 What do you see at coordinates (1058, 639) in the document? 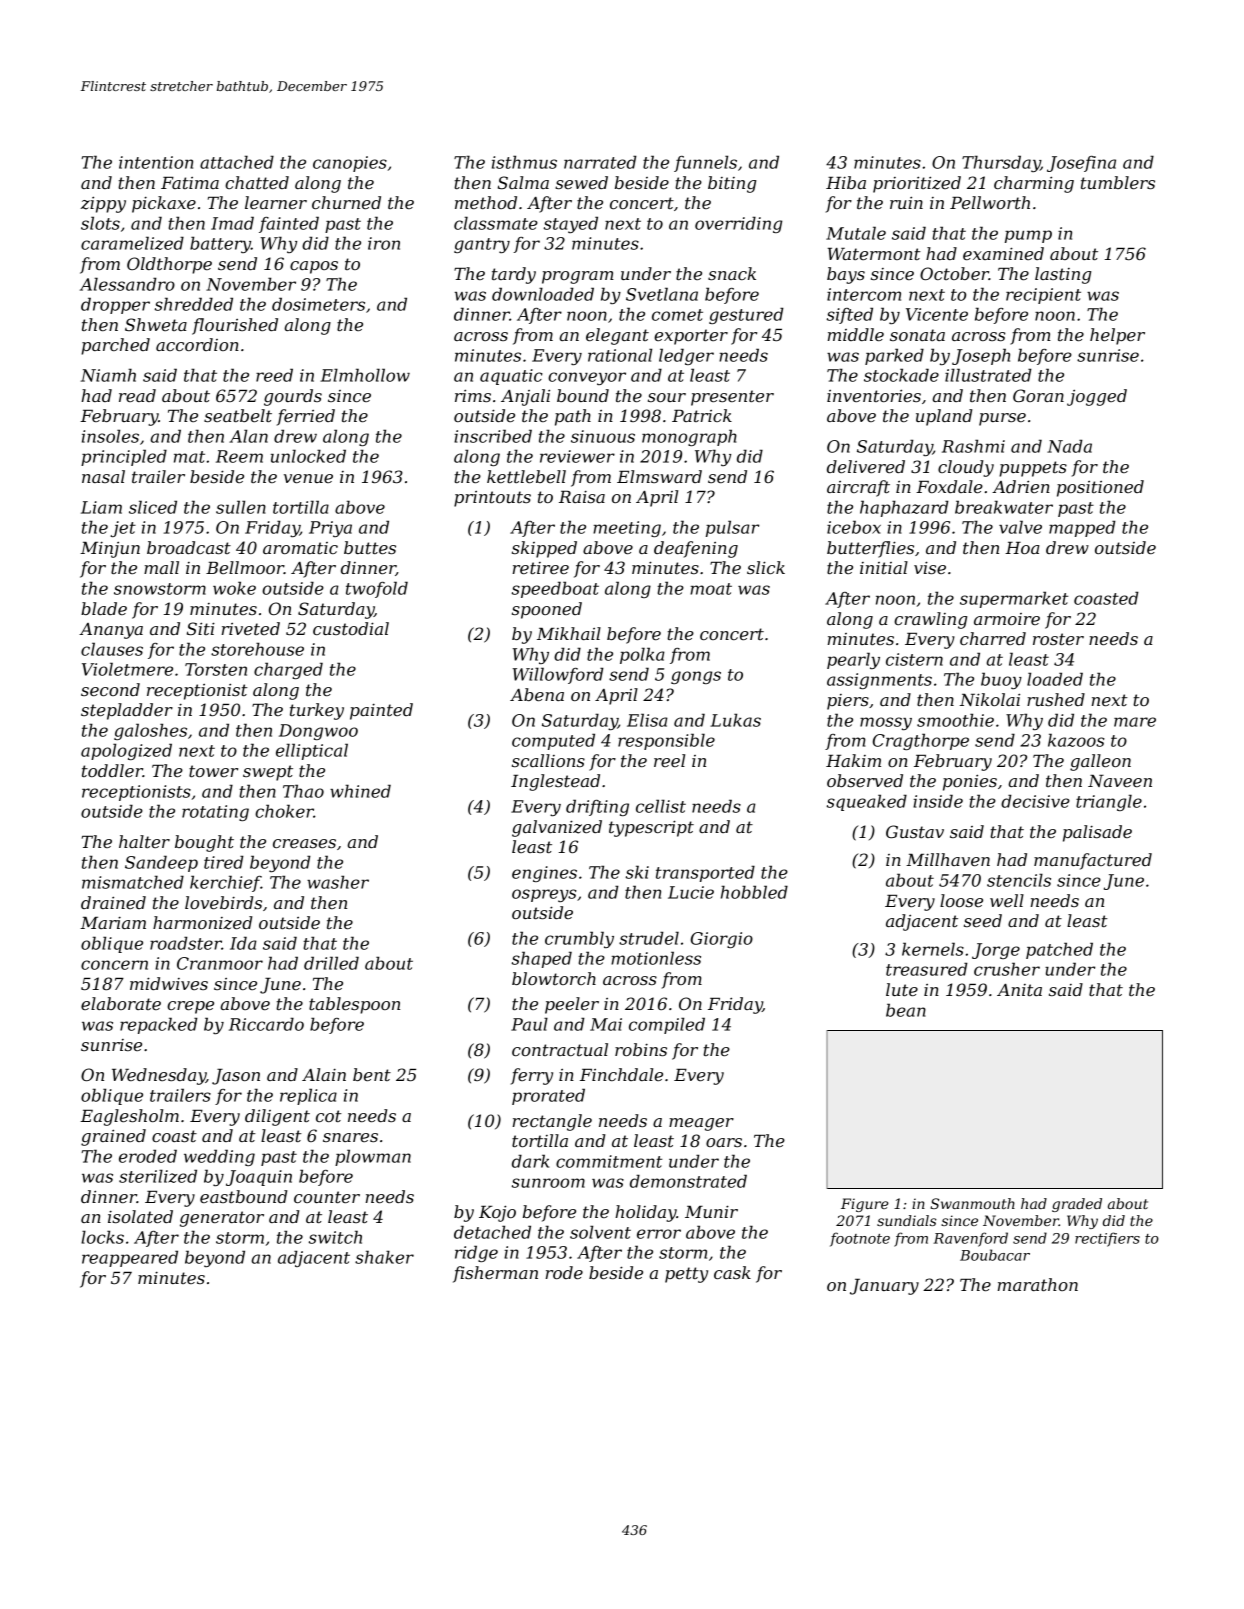
I see `roster` at bounding box center [1058, 639].
